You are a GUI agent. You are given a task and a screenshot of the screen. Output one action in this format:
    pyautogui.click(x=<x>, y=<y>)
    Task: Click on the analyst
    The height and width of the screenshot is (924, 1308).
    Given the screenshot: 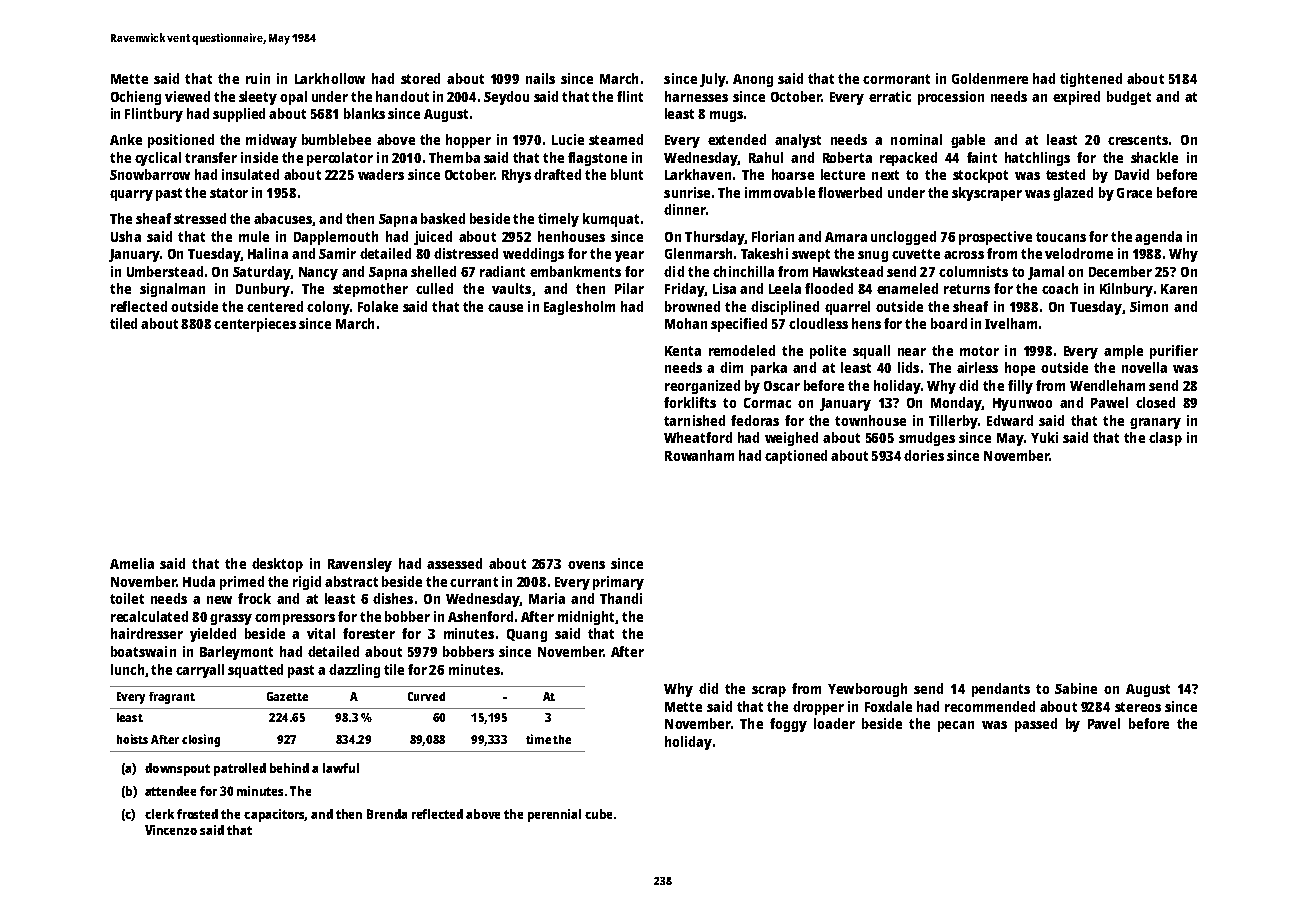 What is the action you would take?
    pyautogui.click(x=798, y=141)
